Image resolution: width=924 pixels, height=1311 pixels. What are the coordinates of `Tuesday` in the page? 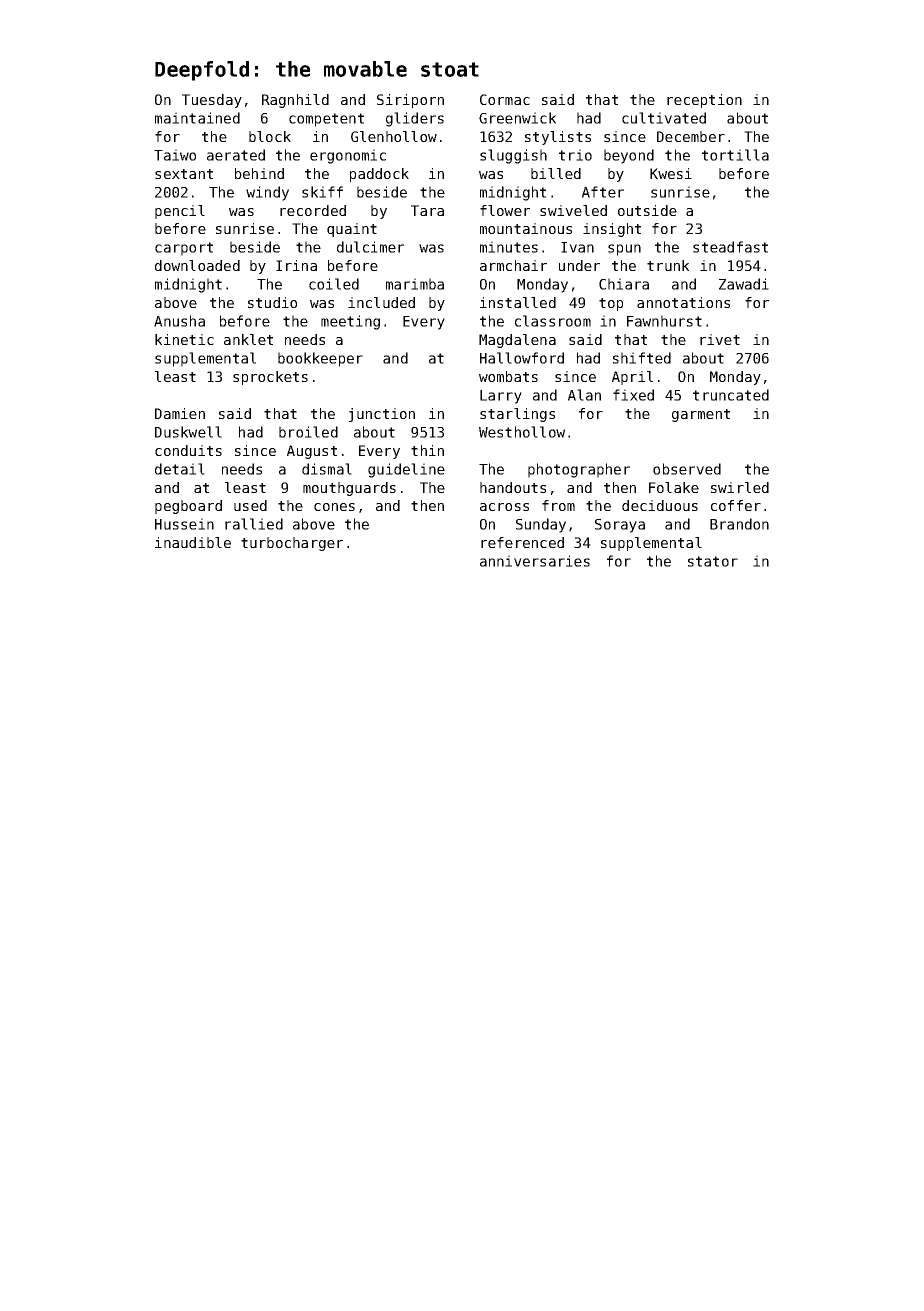 It's located at (212, 101).
